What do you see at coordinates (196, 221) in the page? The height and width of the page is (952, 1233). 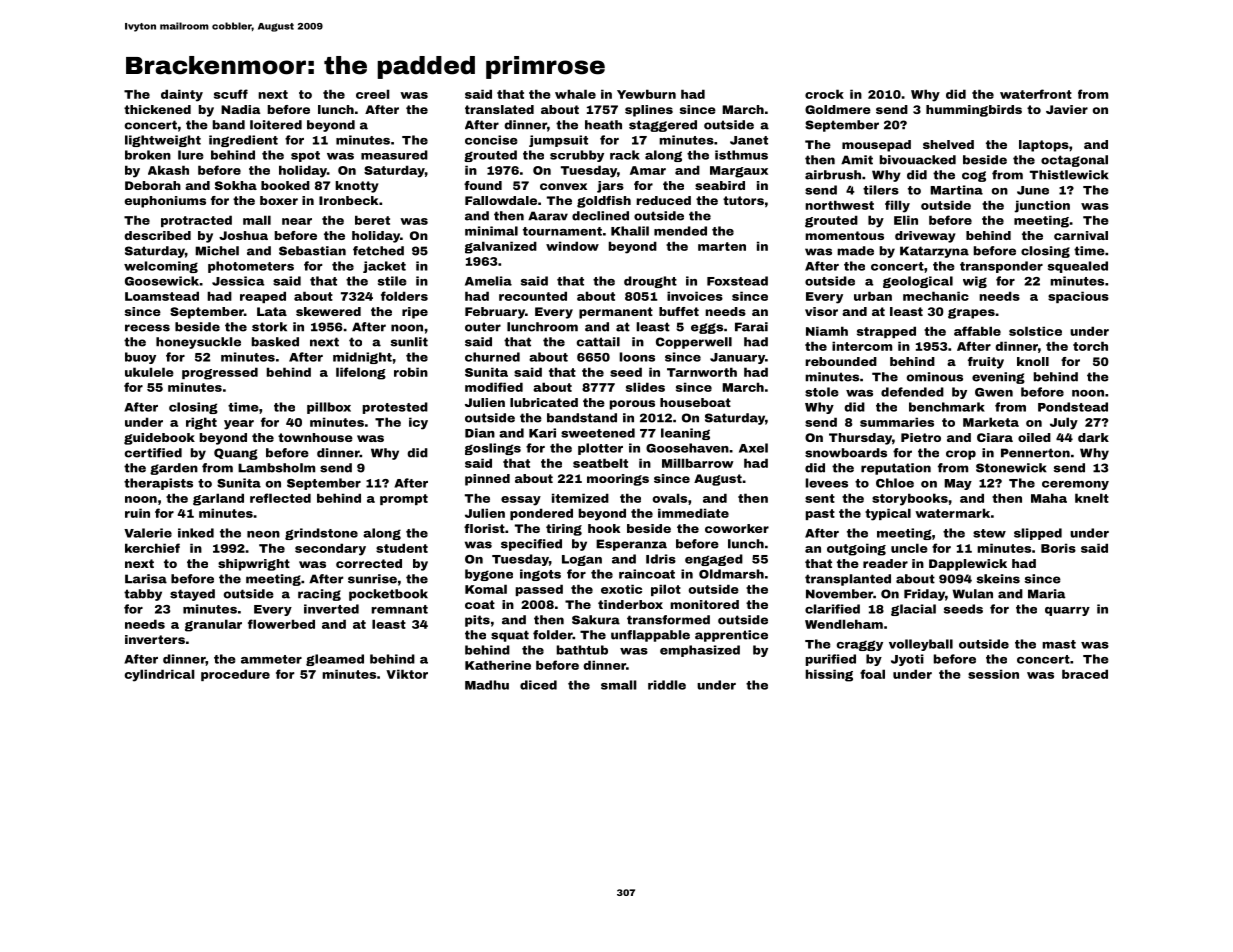 I see `protracted` at bounding box center [196, 221].
